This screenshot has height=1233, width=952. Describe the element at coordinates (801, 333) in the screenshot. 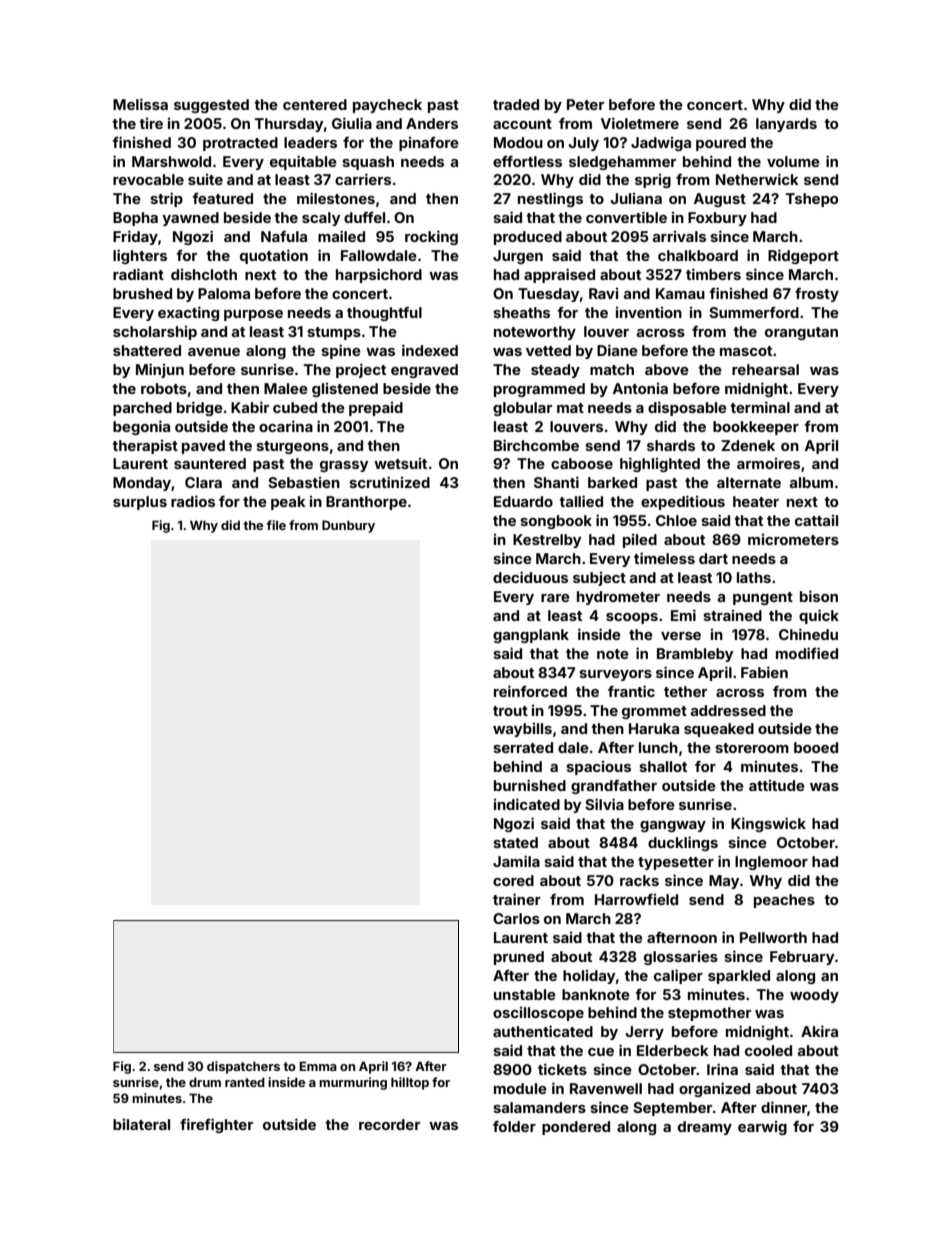

I see `orangutan` at that location.
